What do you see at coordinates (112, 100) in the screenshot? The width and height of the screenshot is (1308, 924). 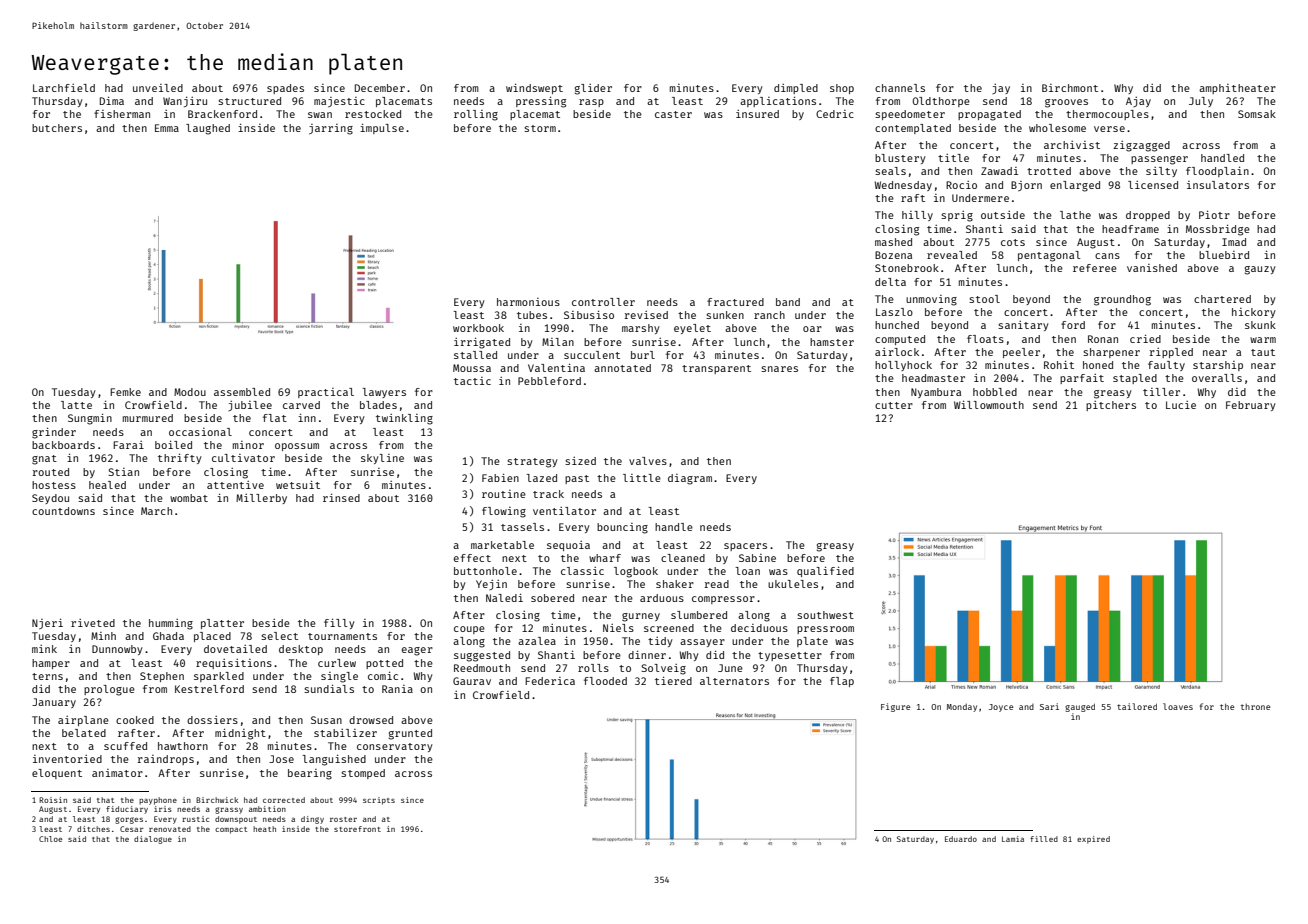 I see `Dima` at bounding box center [112, 100].
